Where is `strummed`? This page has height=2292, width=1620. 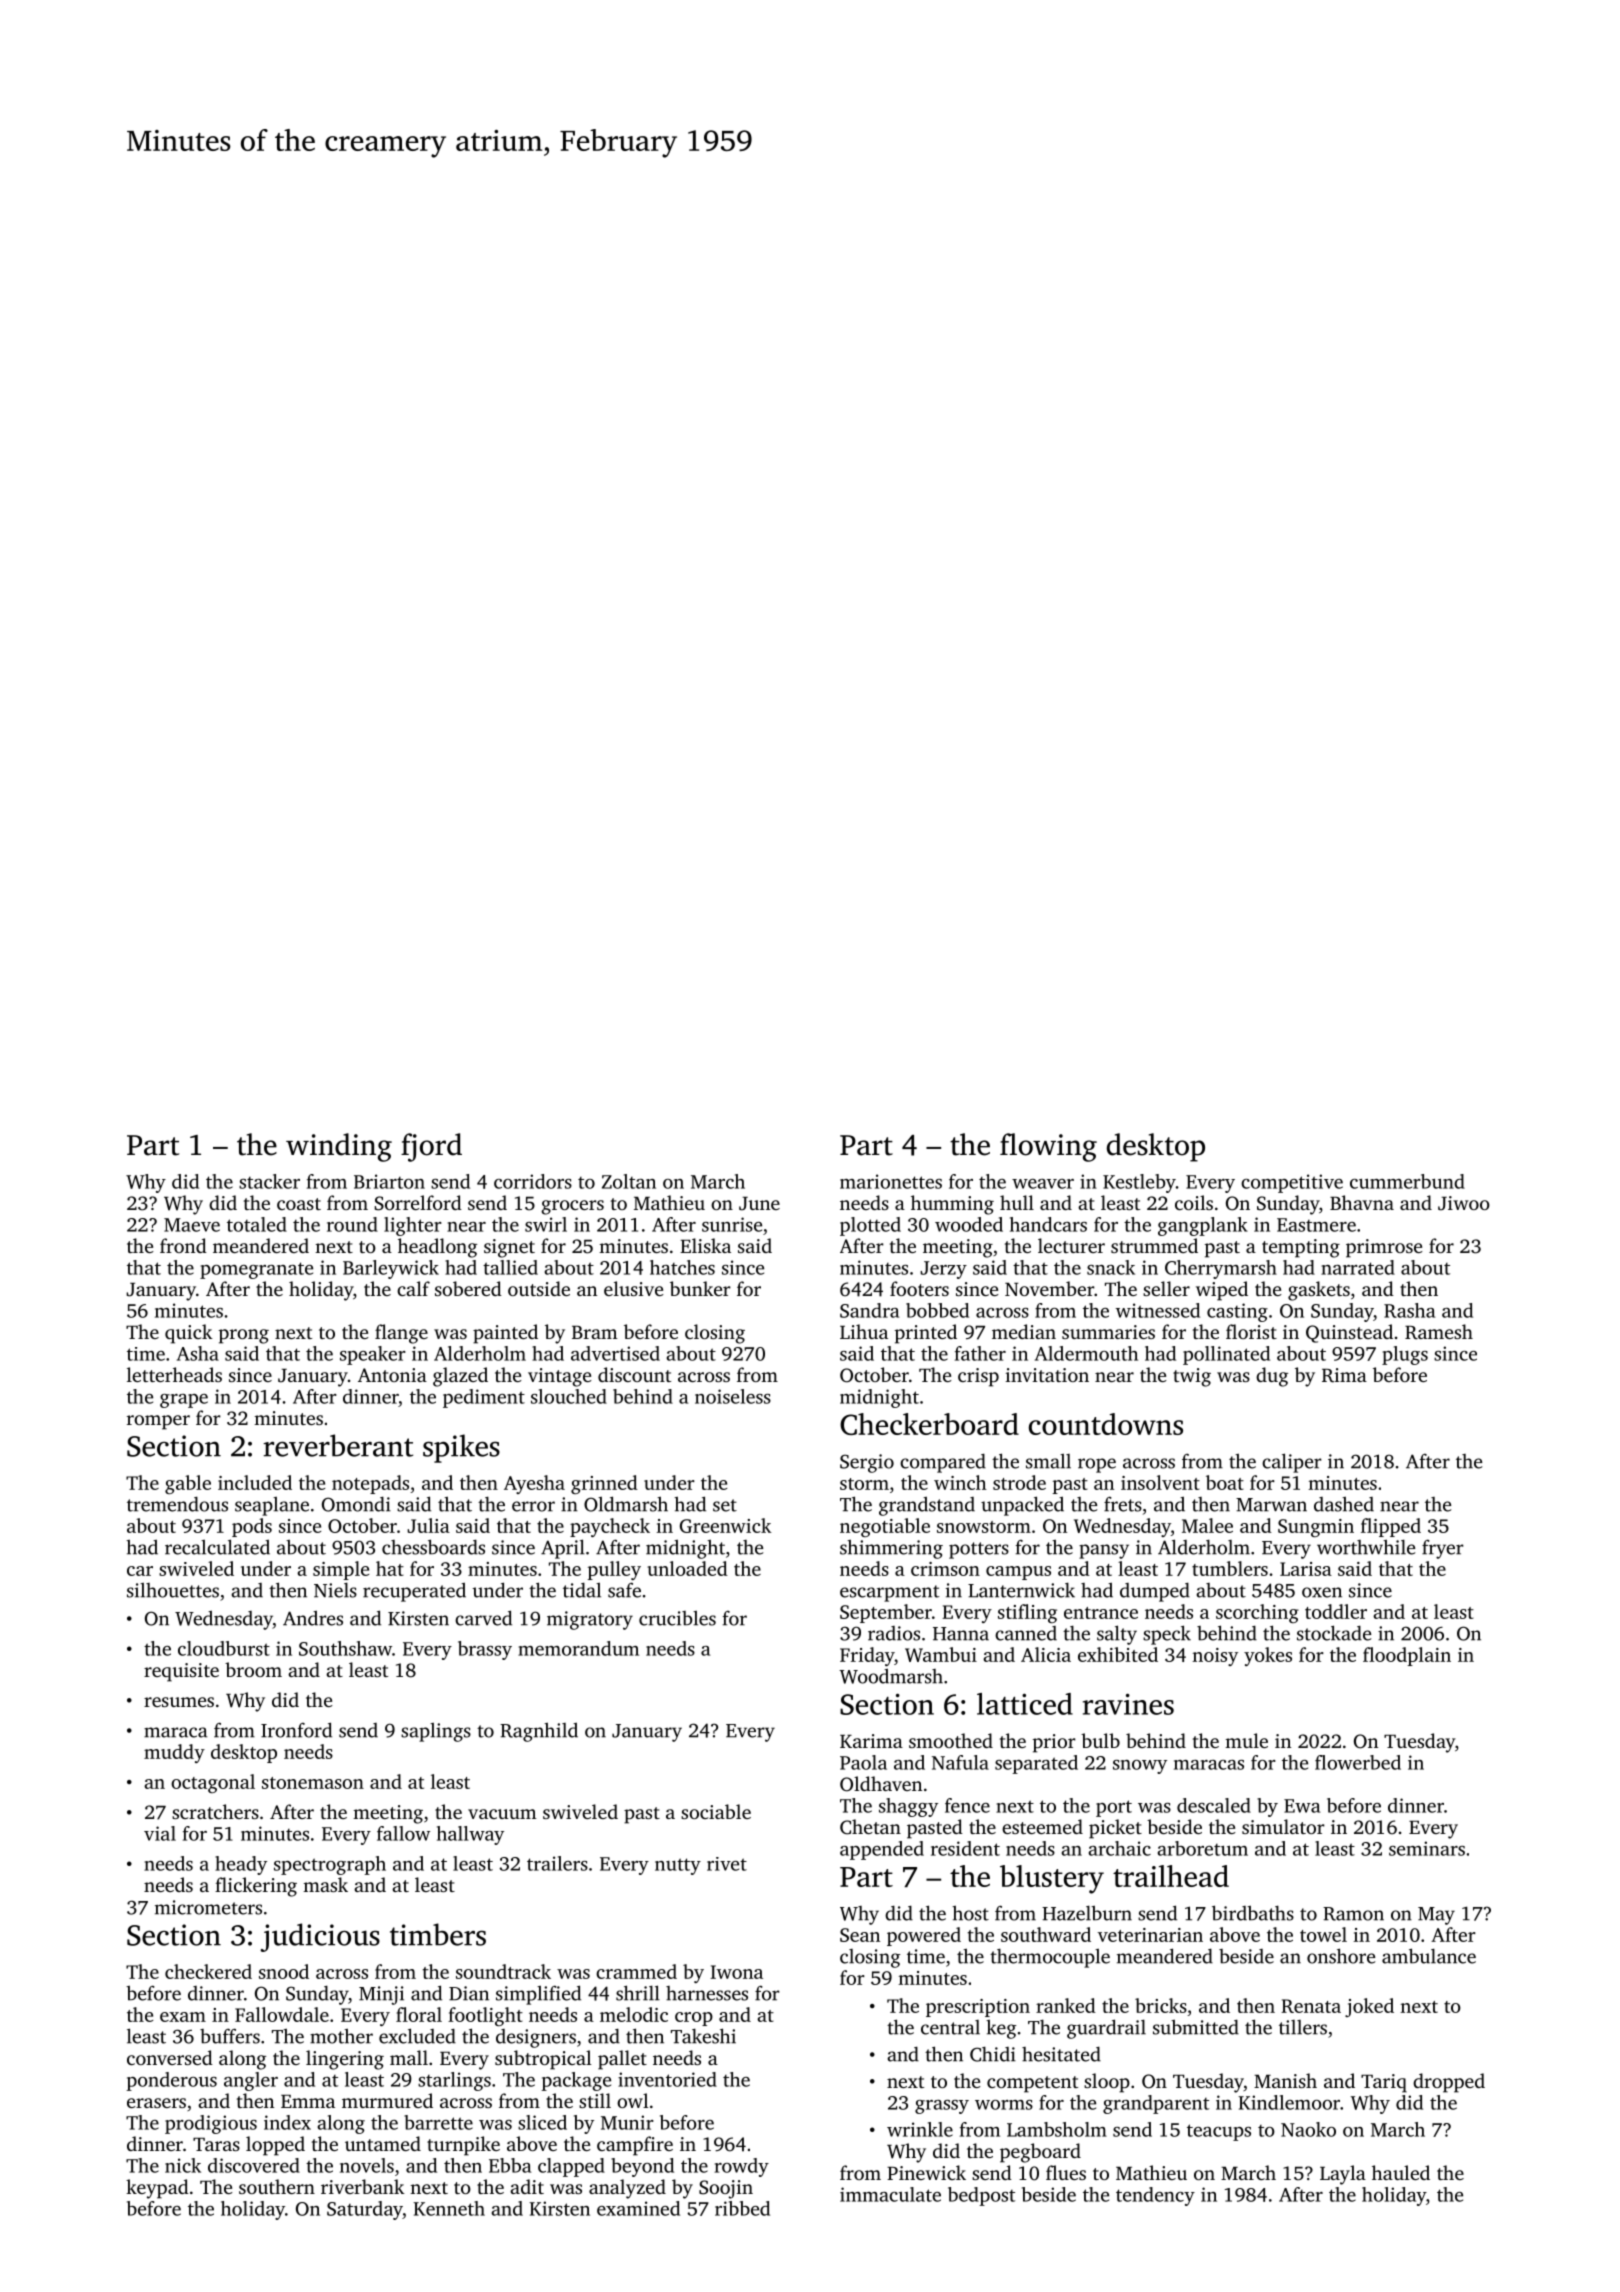
strummed is located at coordinates (1154, 1245).
